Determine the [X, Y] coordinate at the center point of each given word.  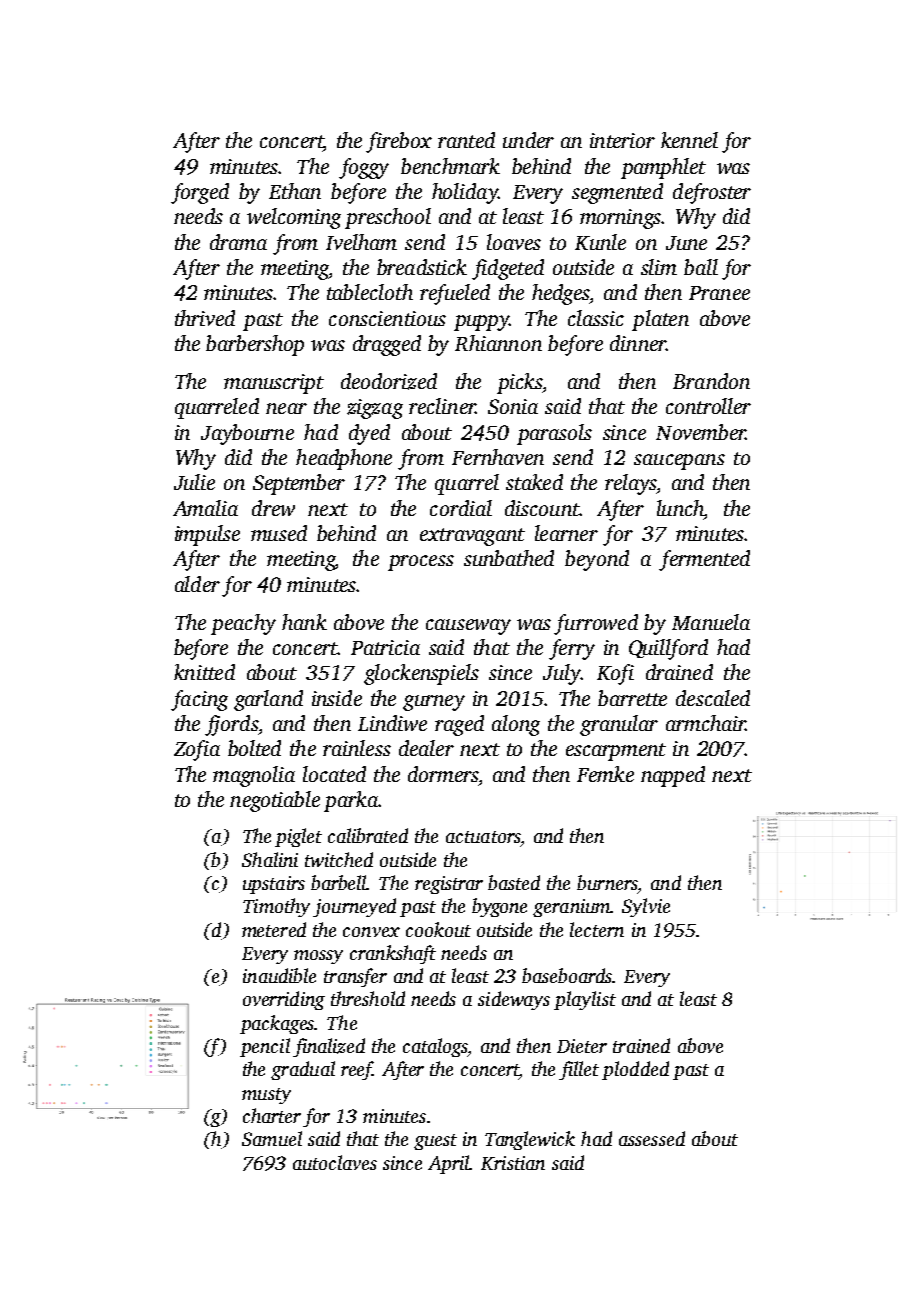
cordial [461, 508]
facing [199, 700]
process [421, 563]
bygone [499, 907]
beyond [597, 560]
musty [266, 1096]
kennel [689, 140]
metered [274, 929]
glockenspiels [421, 674]
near [286, 408]
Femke [605, 774]
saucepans [679, 462]
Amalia [205, 508]
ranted [466, 140]
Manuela [711, 622]
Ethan [295, 191]
